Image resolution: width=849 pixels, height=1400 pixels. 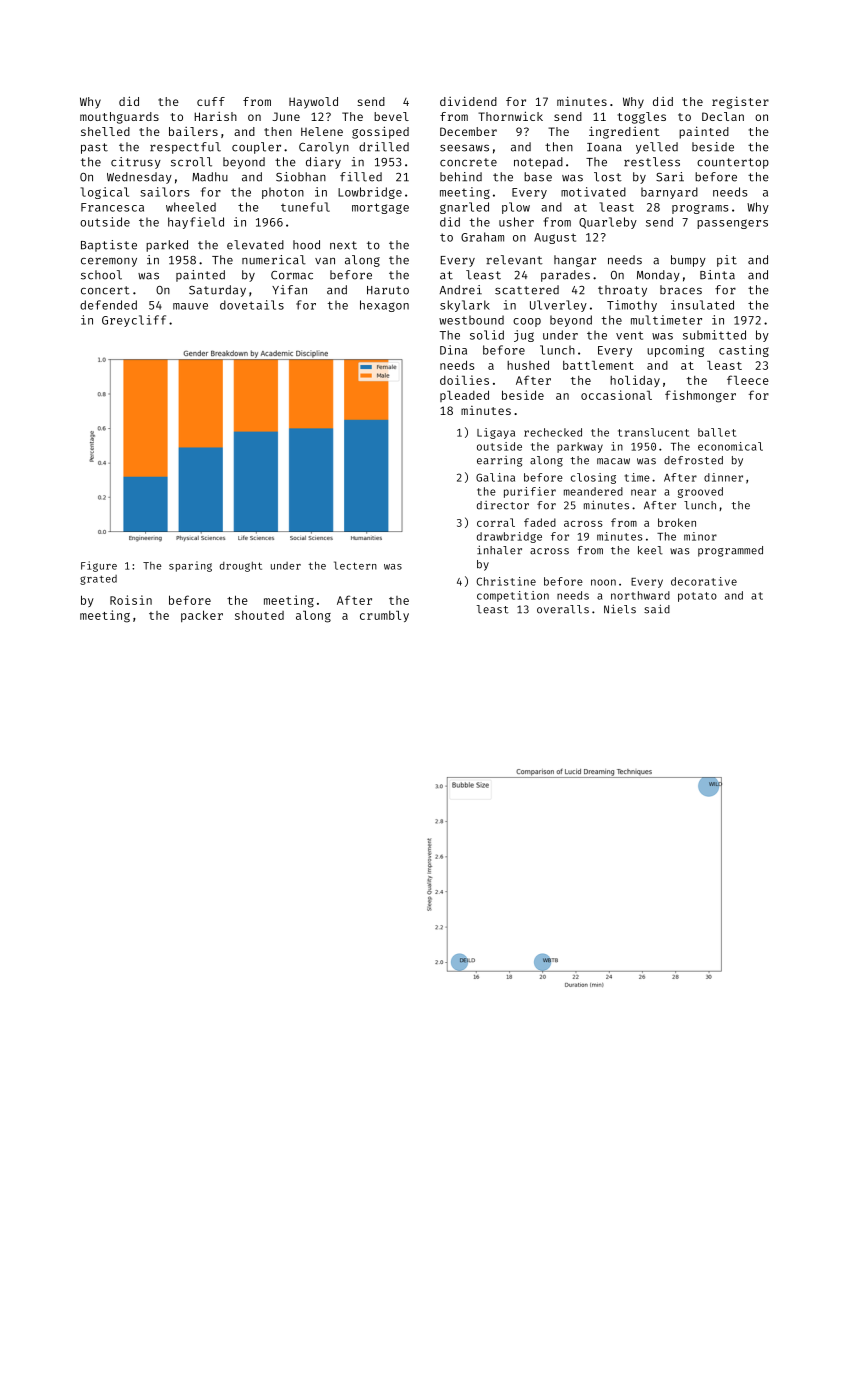 What do you see at coordinates (642, 118) in the screenshot?
I see `toggles` at bounding box center [642, 118].
